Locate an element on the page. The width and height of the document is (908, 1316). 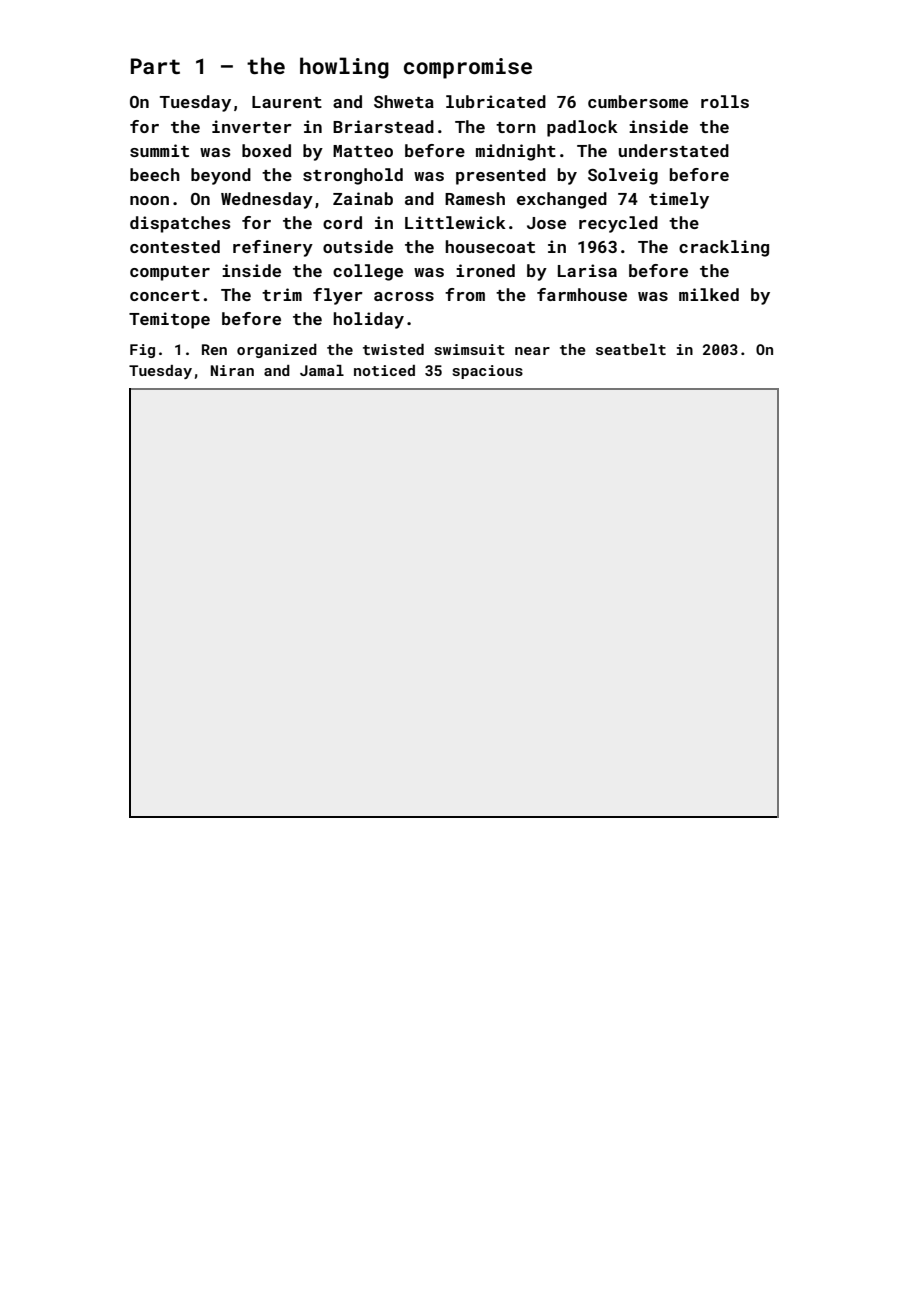
Part is located at coordinates (155, 66).
